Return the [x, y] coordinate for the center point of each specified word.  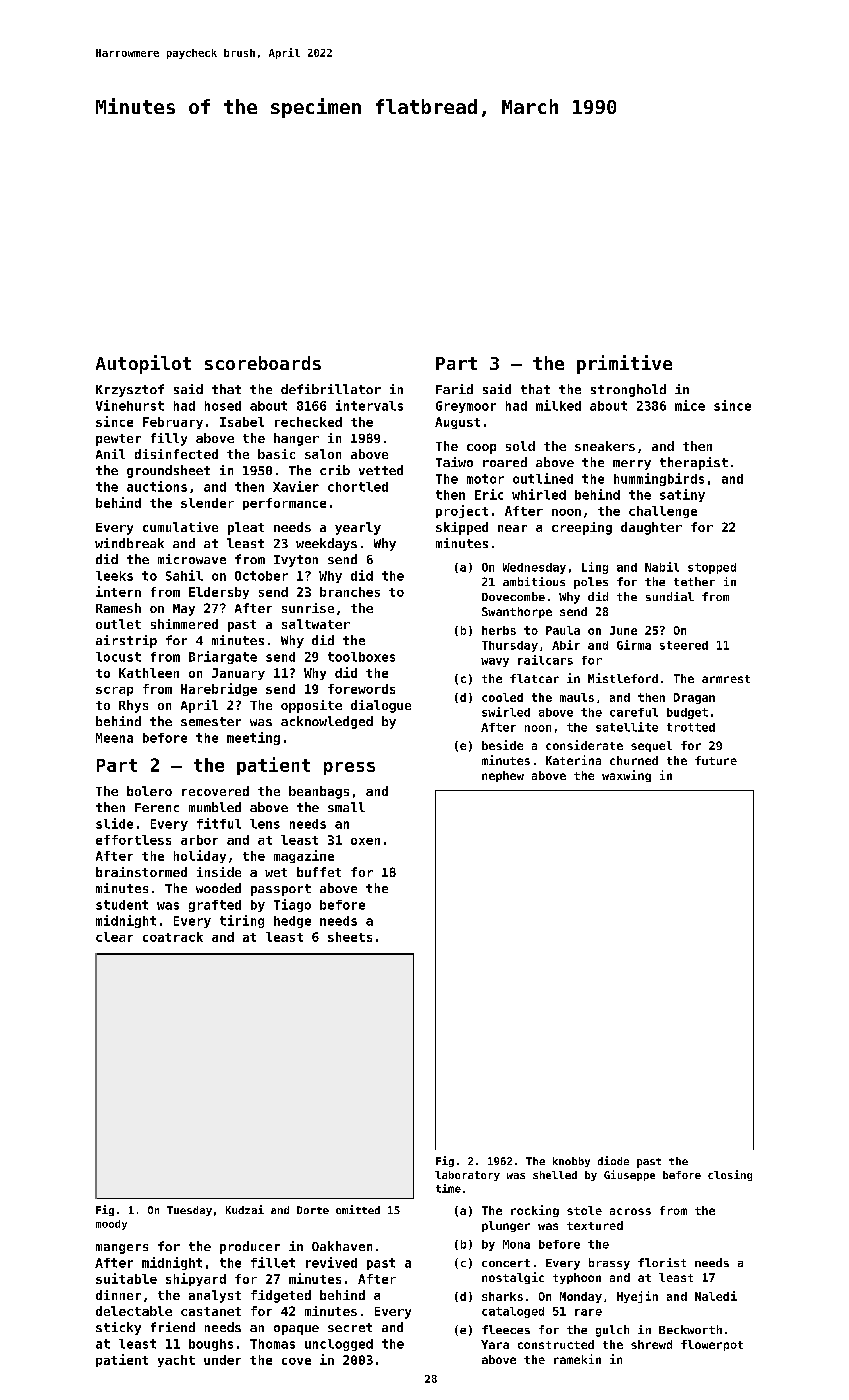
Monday [581, 1297]
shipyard [196, 1279]
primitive [624, 364]
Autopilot [143, 364]
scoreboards [263, 363]
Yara [495, 1344]
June [623, 630]
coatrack [173, 937]
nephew [503, 776]
